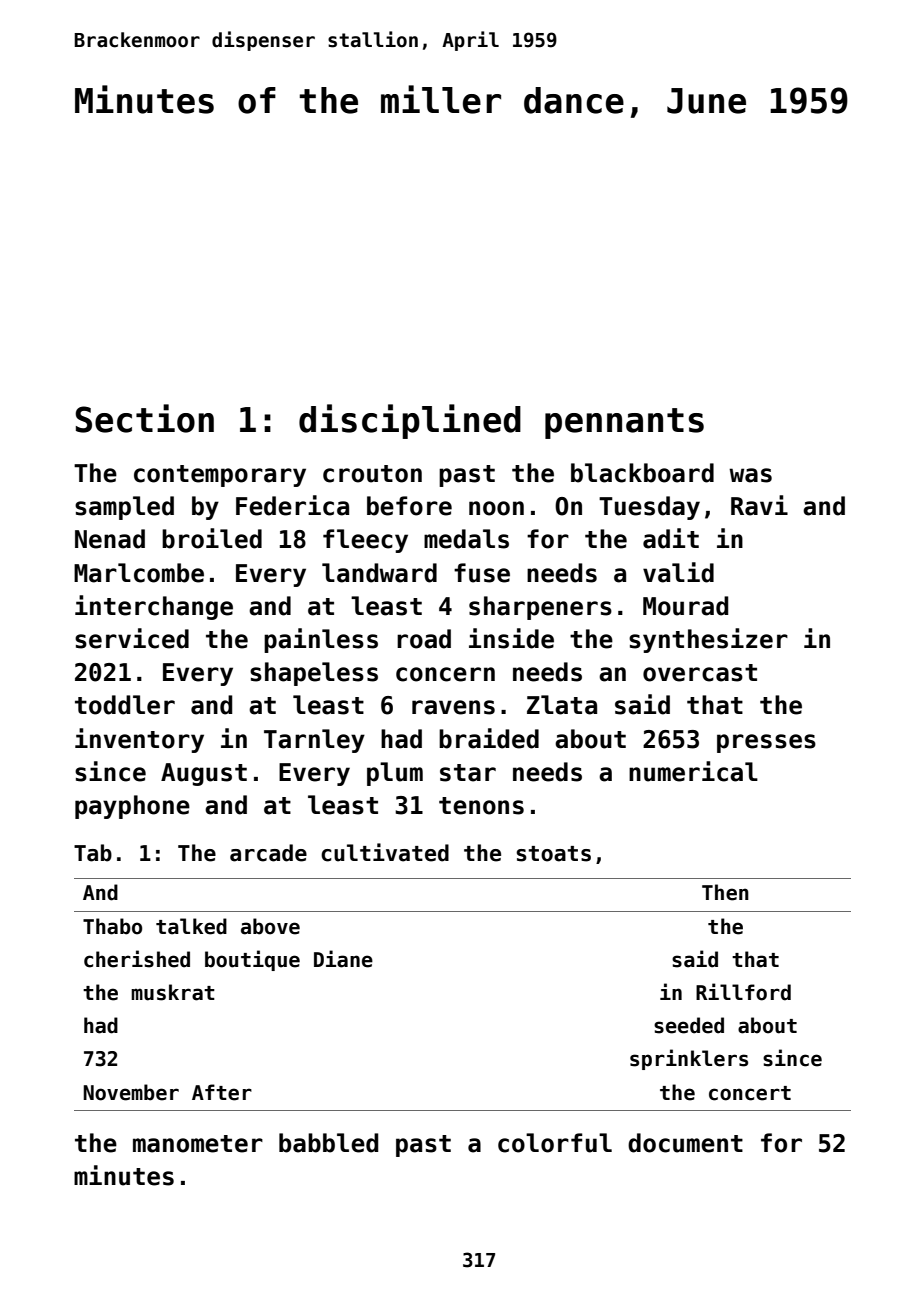 The height and width of the page is (1311, 924). I want to click on sprinklers, so click(689, 1059).
